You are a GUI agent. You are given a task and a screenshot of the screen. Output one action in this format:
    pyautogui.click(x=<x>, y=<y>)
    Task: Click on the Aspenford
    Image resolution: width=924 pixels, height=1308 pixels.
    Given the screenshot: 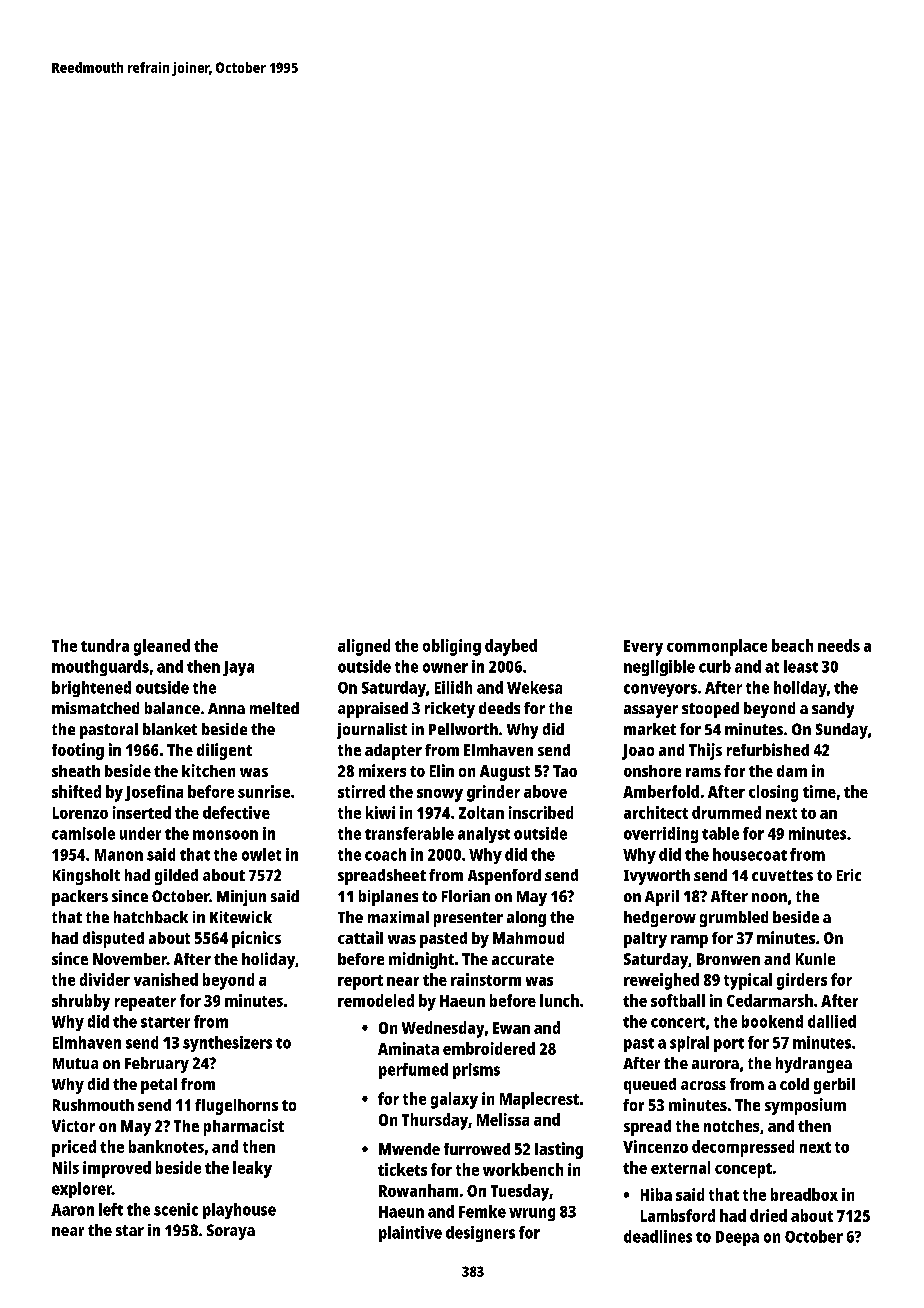 What is the action you would take?
    pyautogui.click(x=504, y=877)
